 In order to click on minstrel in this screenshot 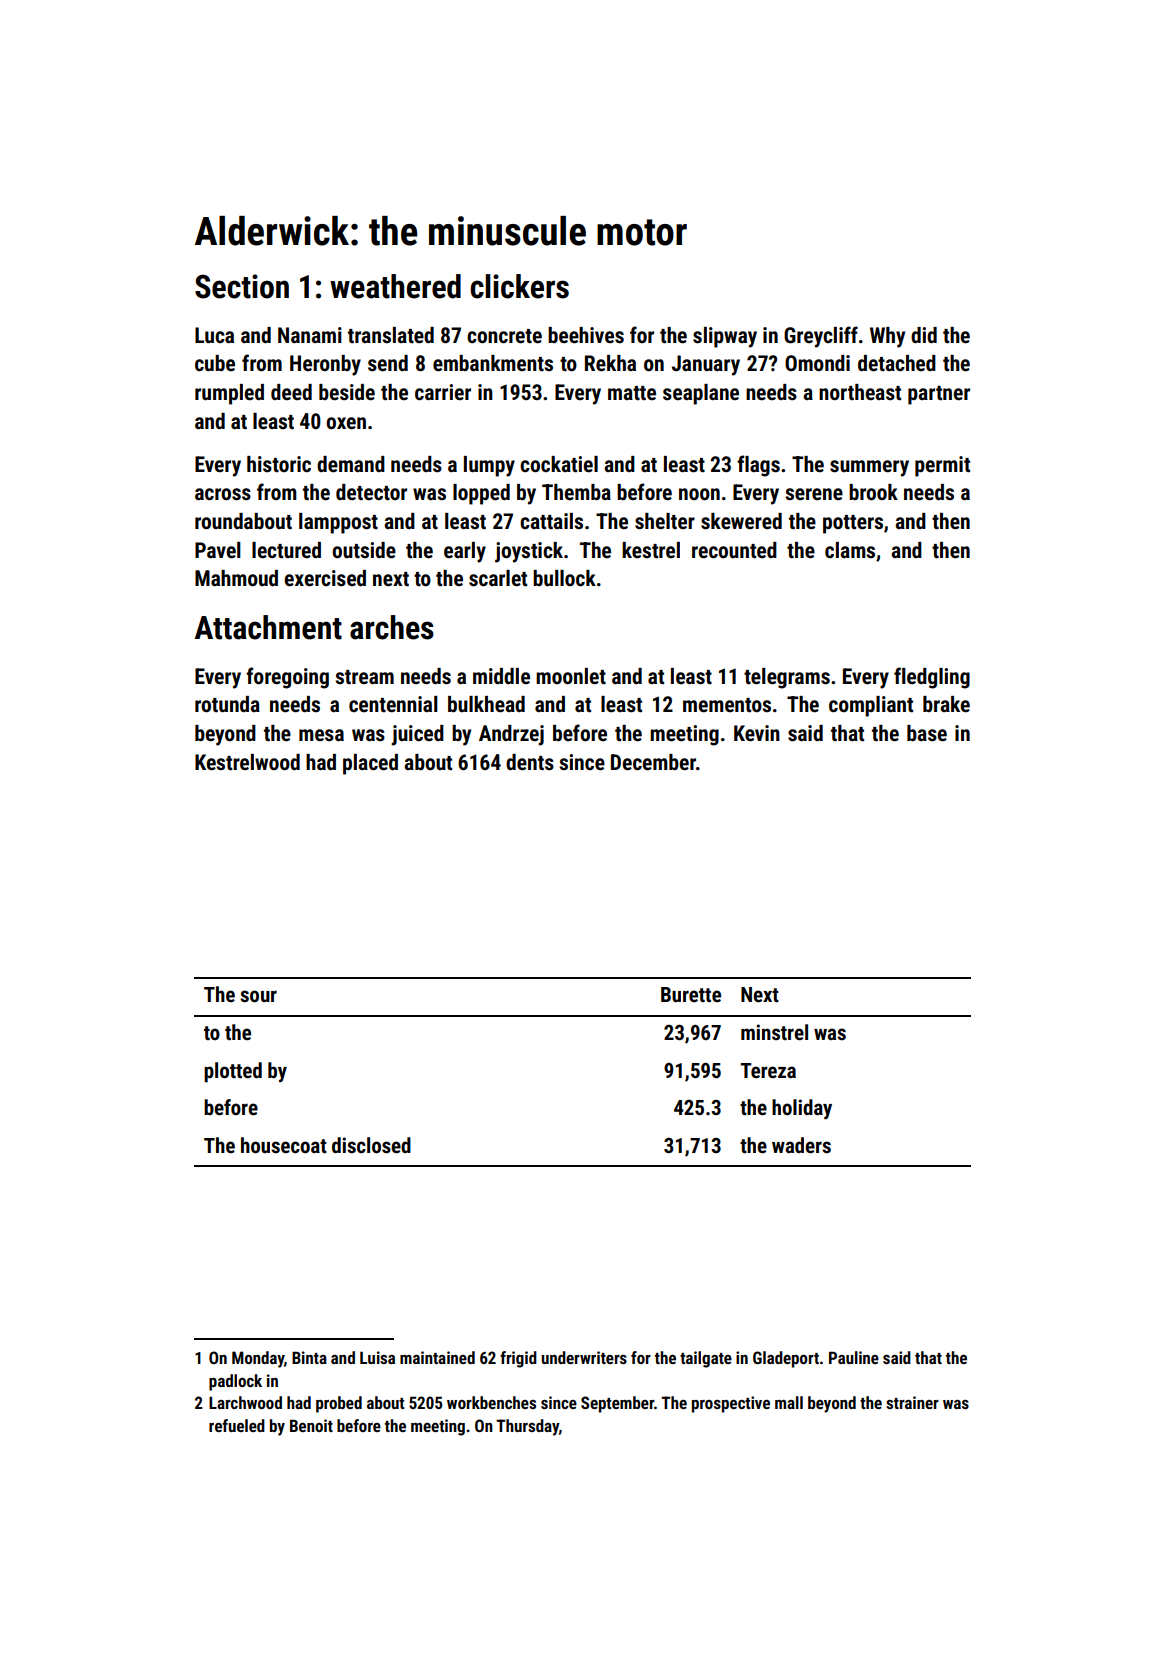, I will do `click(774, 1032)`.
